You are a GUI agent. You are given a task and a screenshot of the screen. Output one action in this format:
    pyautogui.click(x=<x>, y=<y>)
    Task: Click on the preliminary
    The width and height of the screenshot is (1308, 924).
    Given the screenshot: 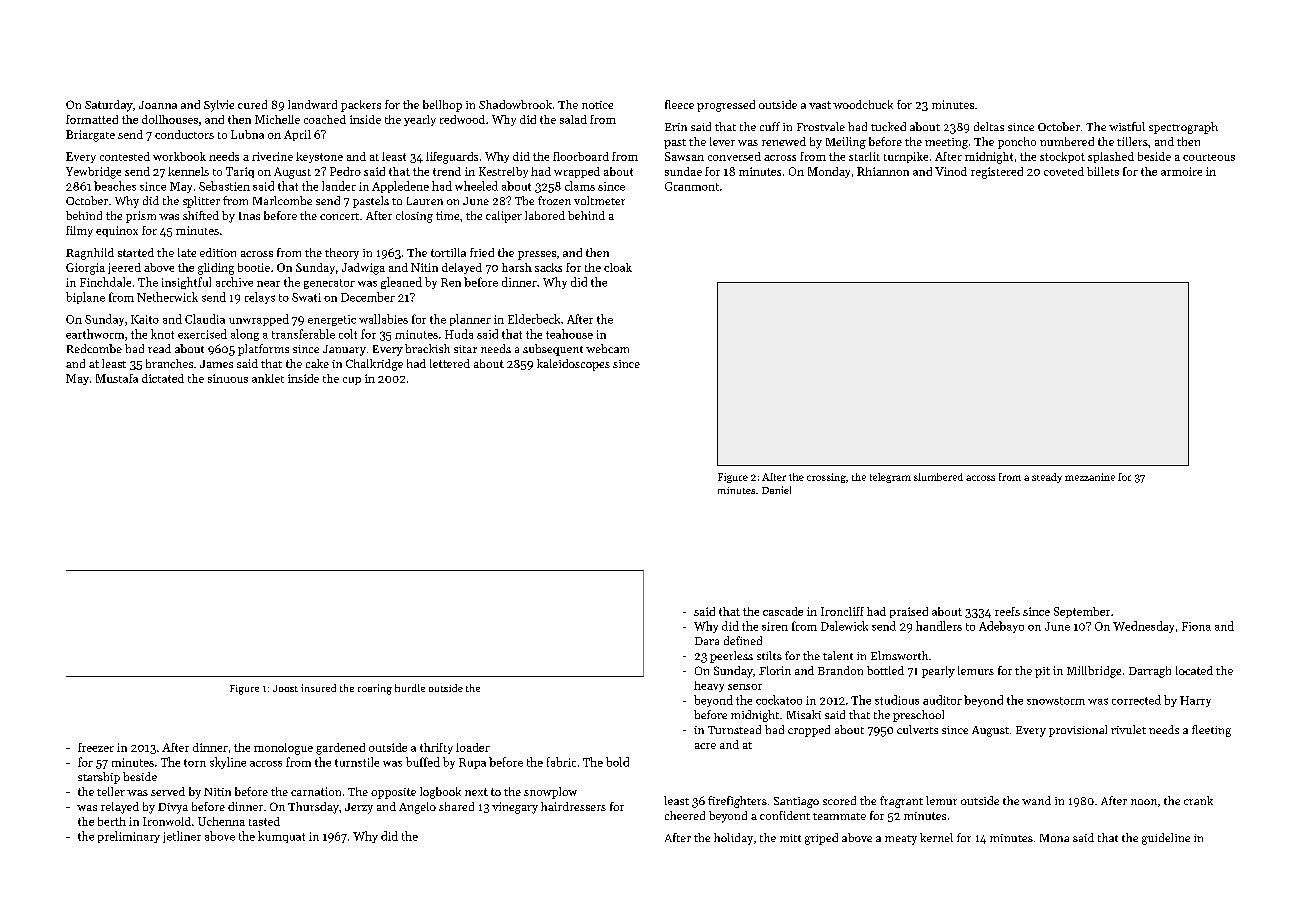 What is the action you would take?
    pyautogui.click(x=129, y=837)
